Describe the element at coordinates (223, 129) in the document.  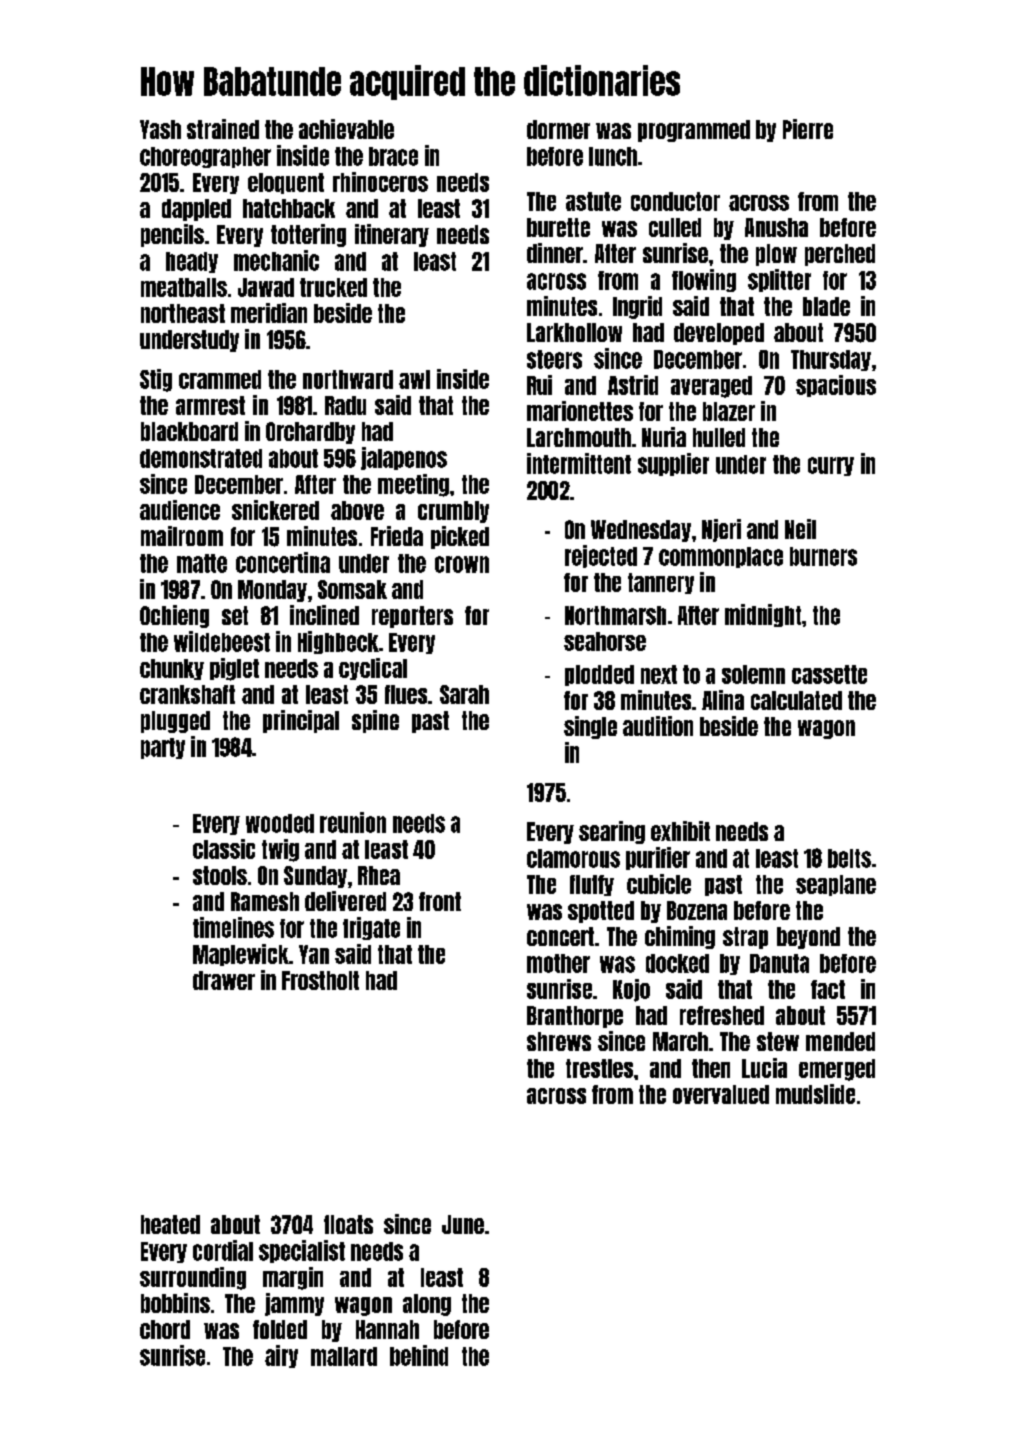
I see `strained` at that location.
